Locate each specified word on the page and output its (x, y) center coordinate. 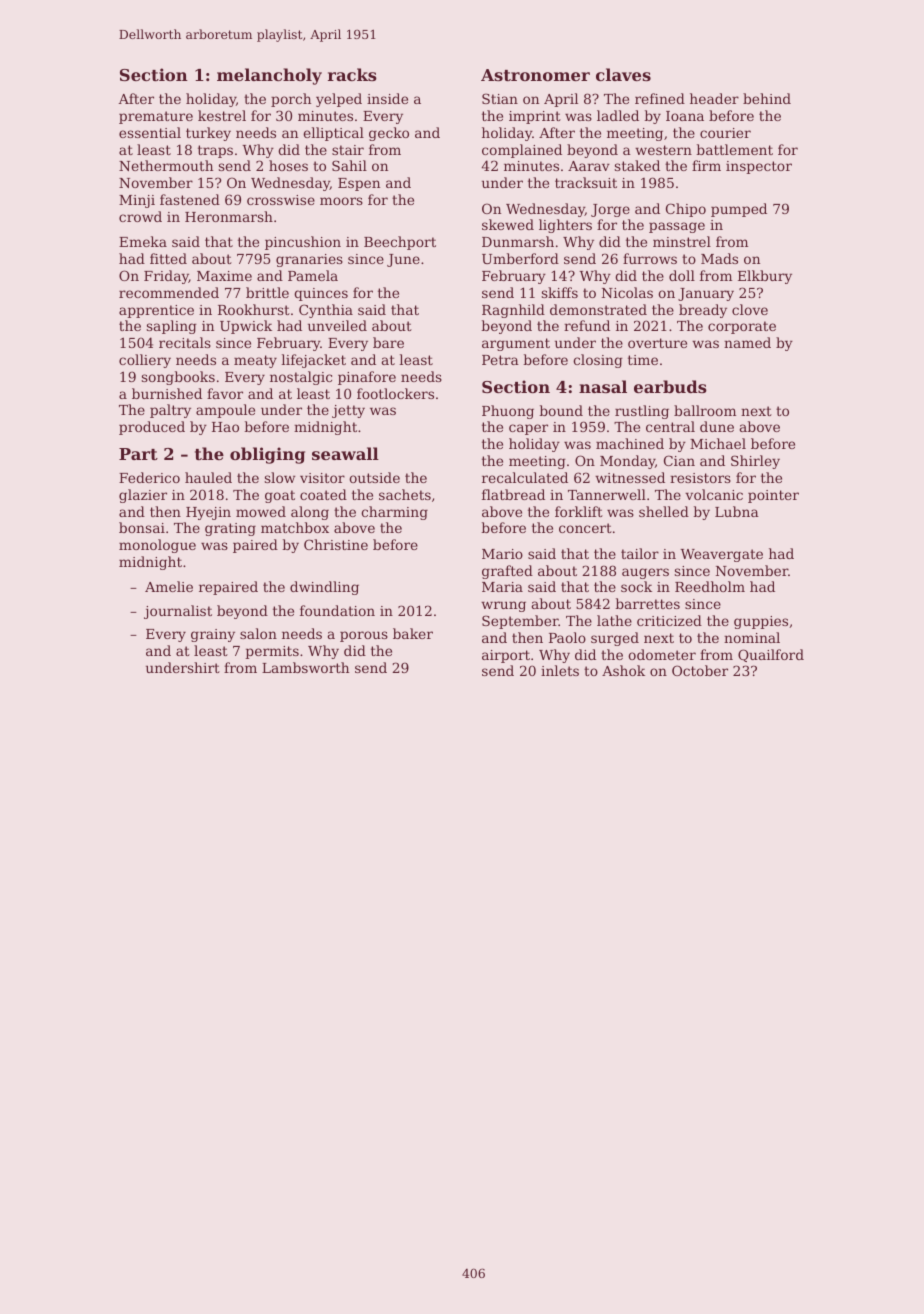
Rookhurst (254, 309)
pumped (739, 210)
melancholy (269, 76)
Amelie (169, 586)
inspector (759, 167)
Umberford (520, 258)
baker (413, 633)
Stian (500, 98)
